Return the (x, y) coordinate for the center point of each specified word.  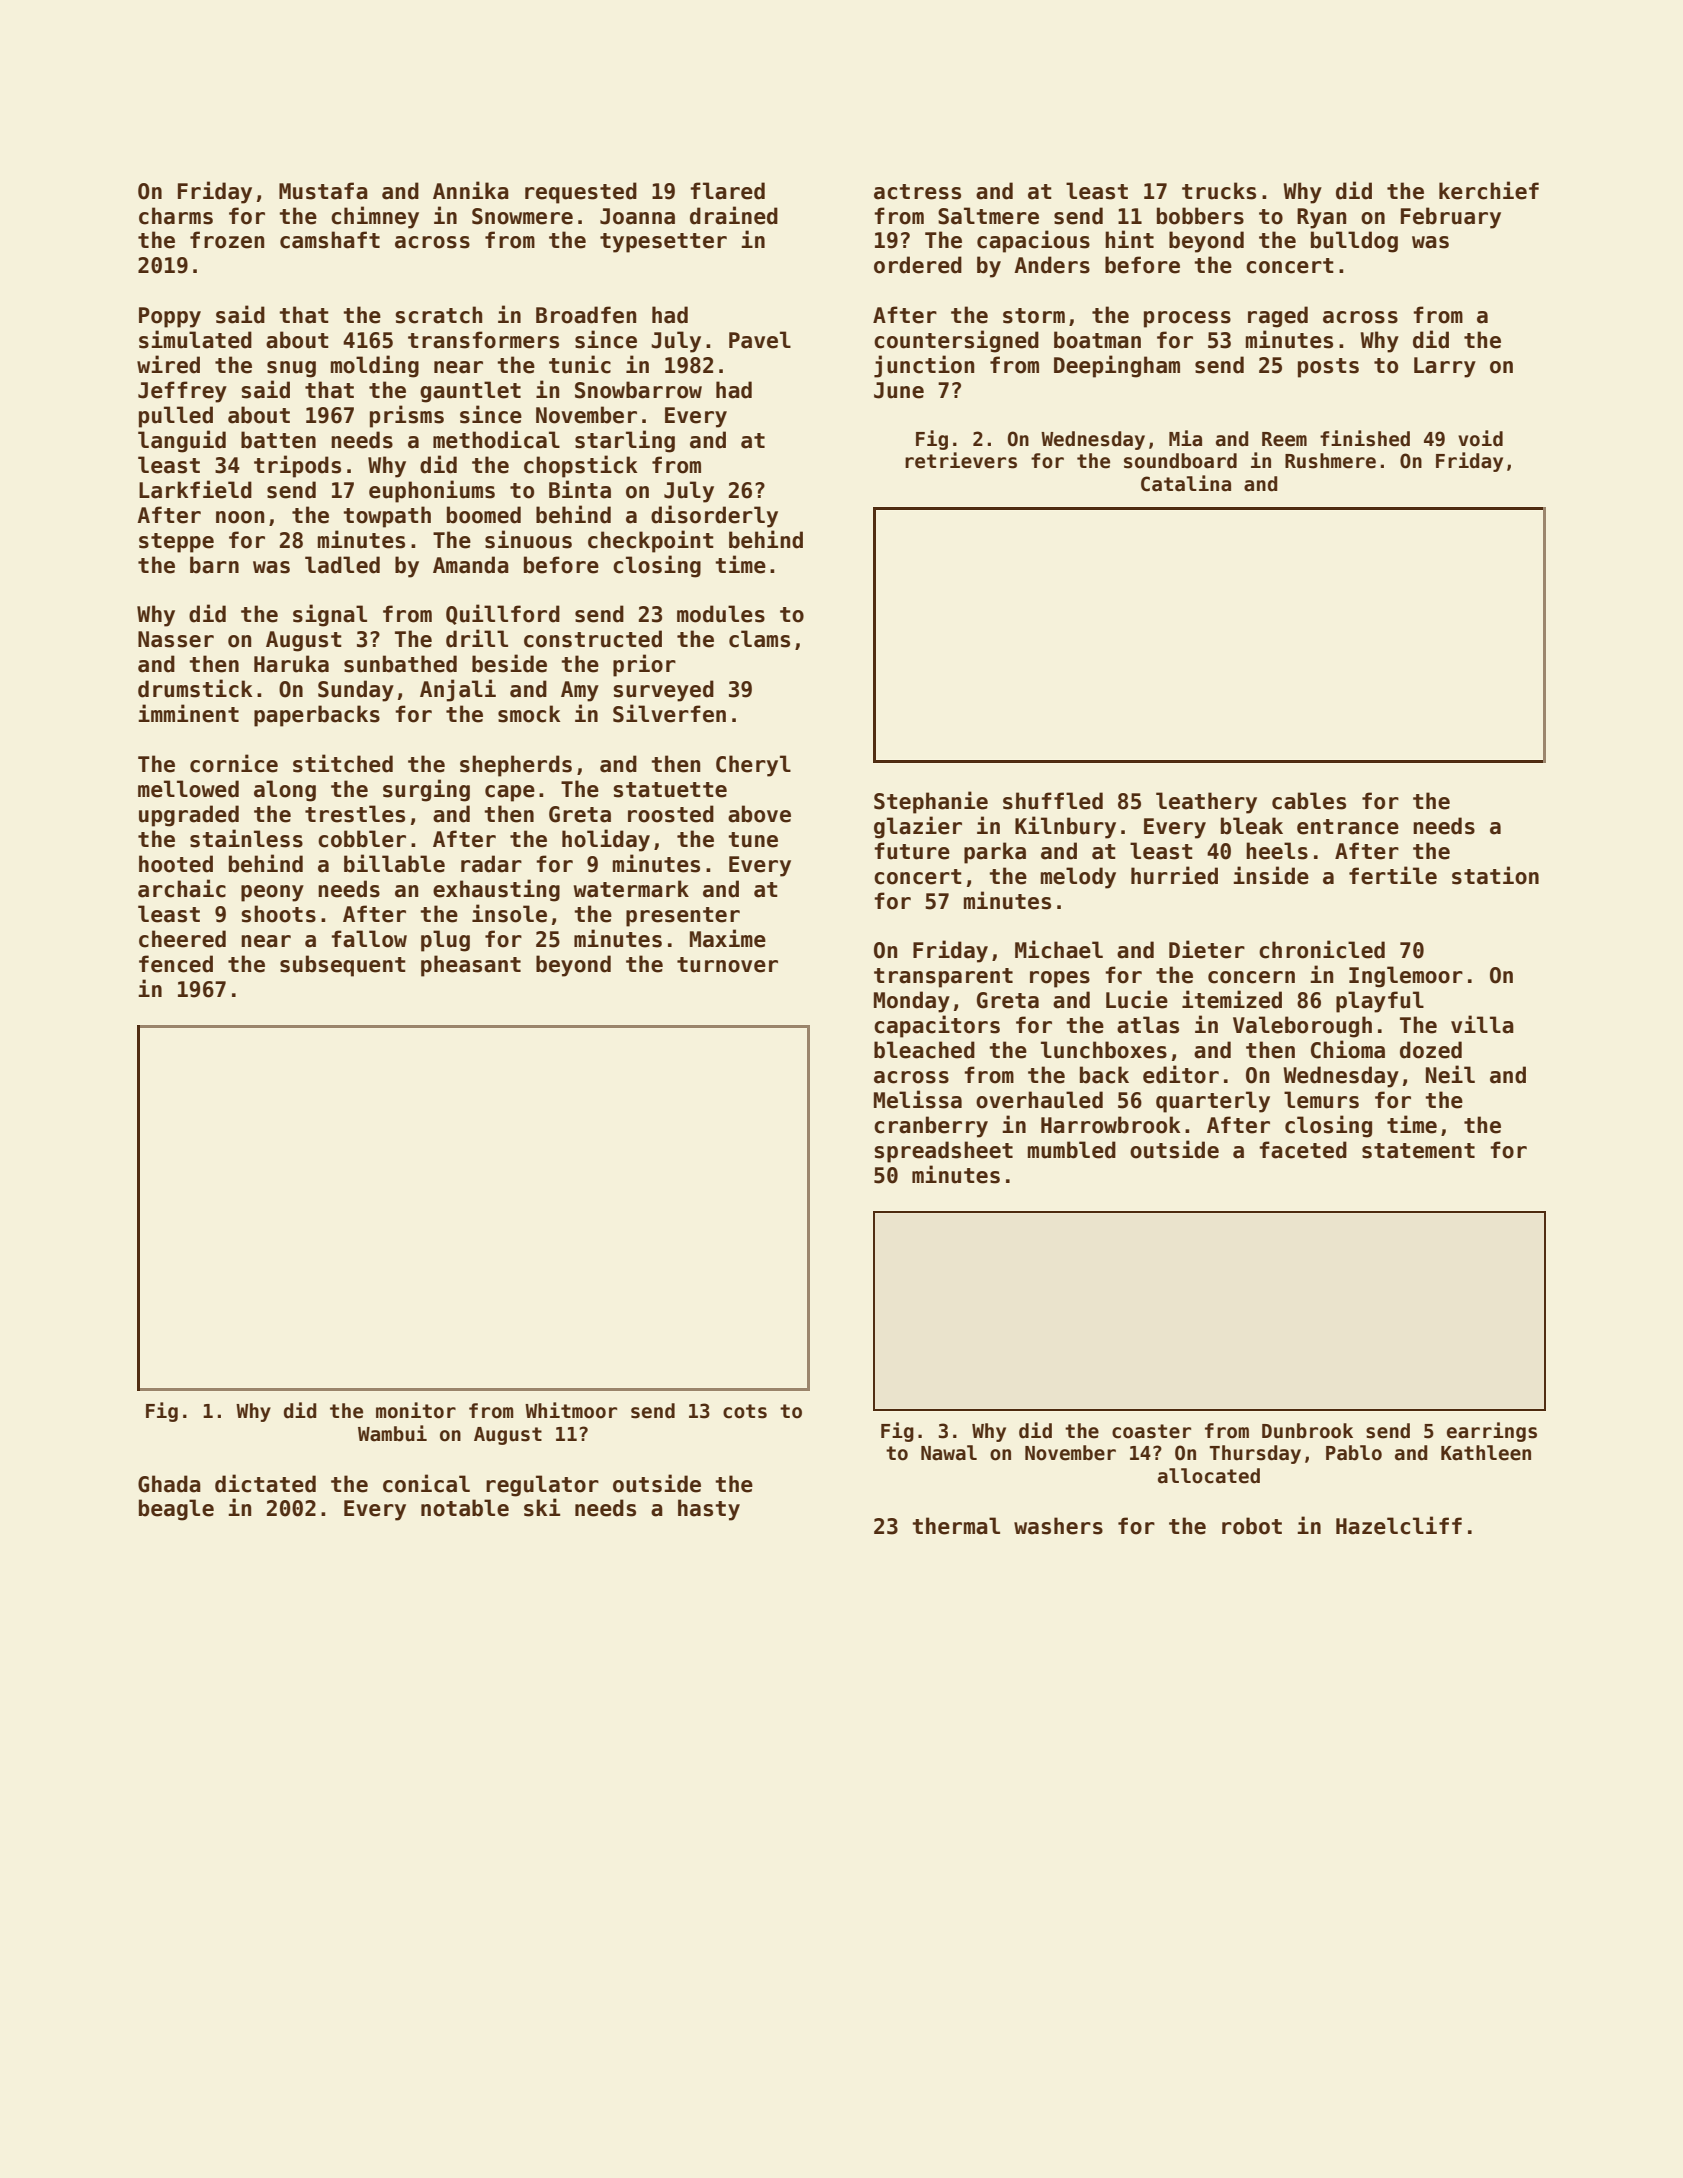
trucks (1219, 191)
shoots (278, 914)
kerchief (1489, 190)
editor (1181, 1074)
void (1480, 438)
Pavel (760, 340)
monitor (416, 1410)
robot (1252, 1526)
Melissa (918, 1099)
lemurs (1321, 1100)
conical (426, 1483)
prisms (407, 416)
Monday (912, 1002)
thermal (956, 1526)
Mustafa (323, 191)
